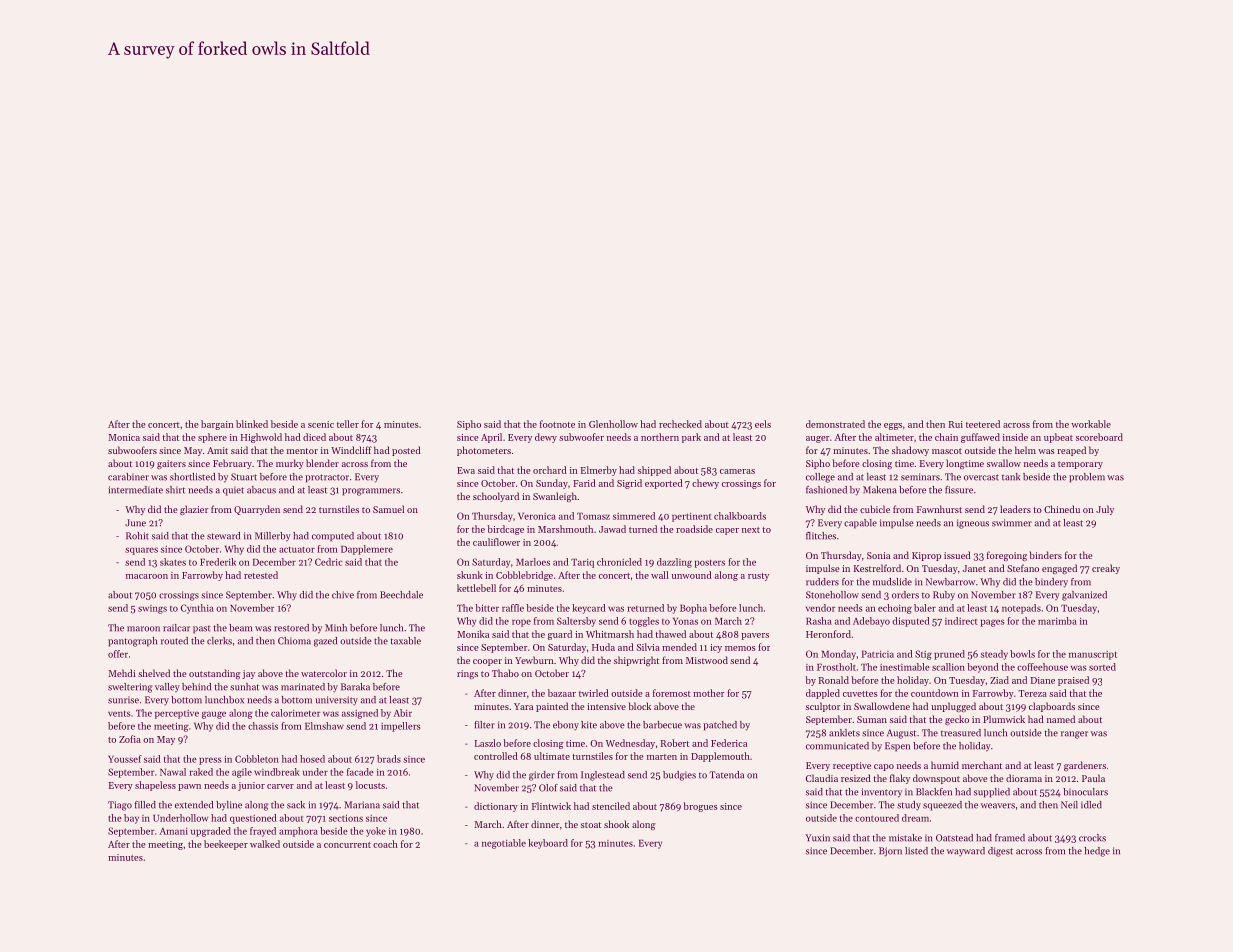 The height and width of the image is (952, 1233). What do you see at coordinates (324, 673) in the image?
I see `watercolor` at bounding box center [324, 673].
